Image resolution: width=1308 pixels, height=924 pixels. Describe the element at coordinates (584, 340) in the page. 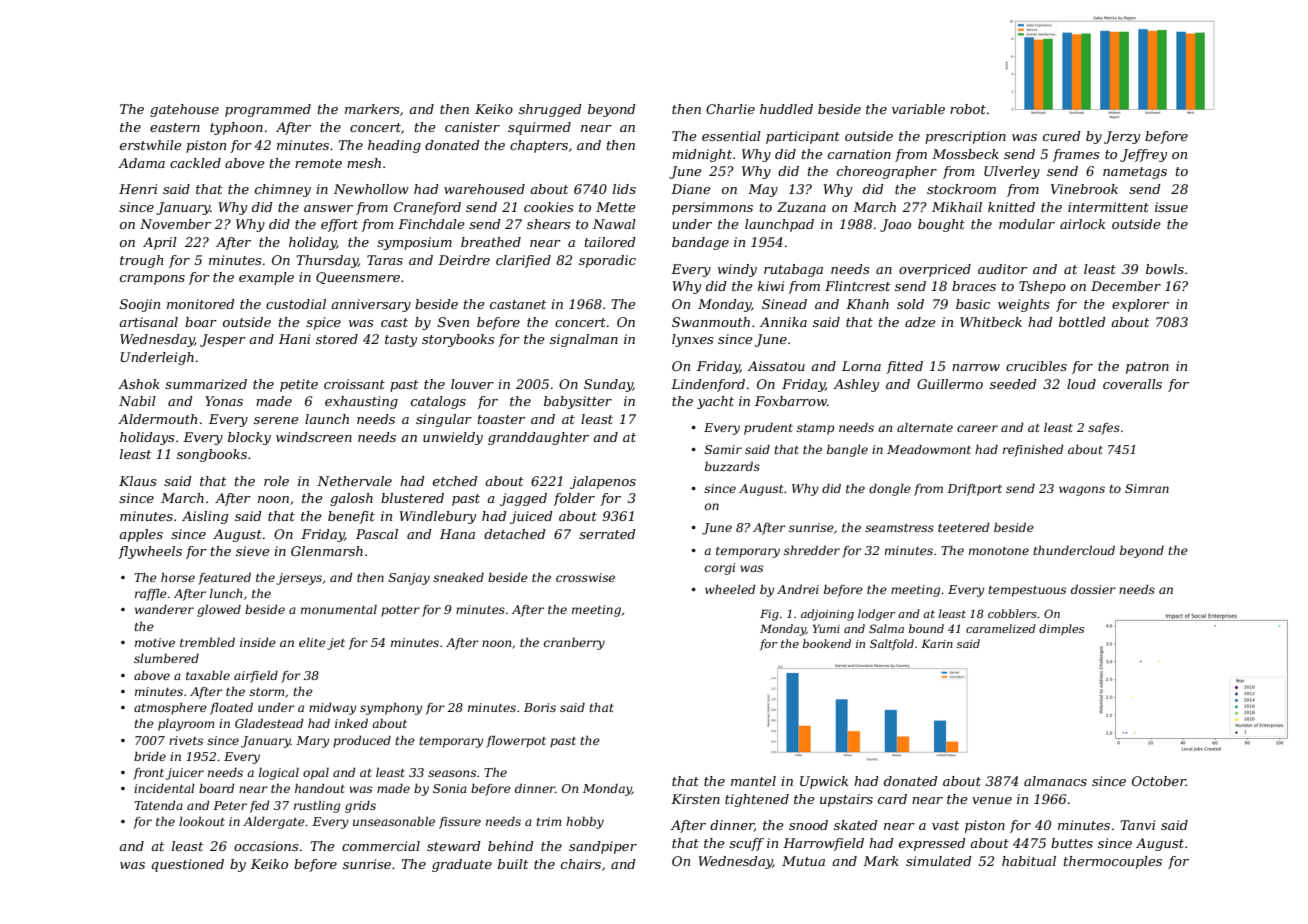

I see `signalman` at that location.
